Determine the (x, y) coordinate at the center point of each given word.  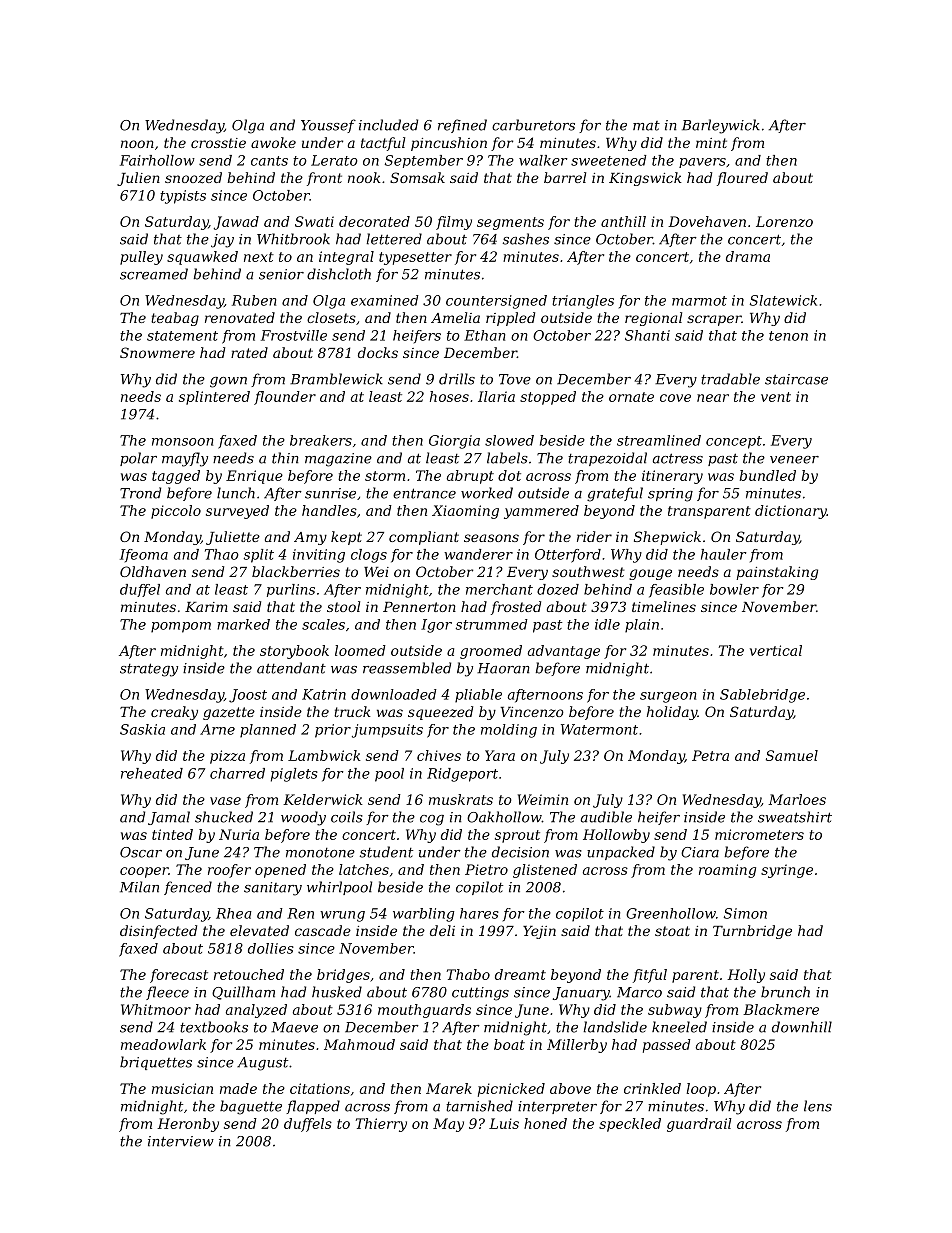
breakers (321, 440)
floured (742, 179)
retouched (249, 974)
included (388, 125)
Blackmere (781, 1009)
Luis (504, 1123)
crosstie (218, 143)
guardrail (699, 1125)
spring (670, 495)
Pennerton (419, 607)
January (581, 994)
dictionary (791, 512)
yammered (541, 512)
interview (181, 1141)
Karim (206, 607)
